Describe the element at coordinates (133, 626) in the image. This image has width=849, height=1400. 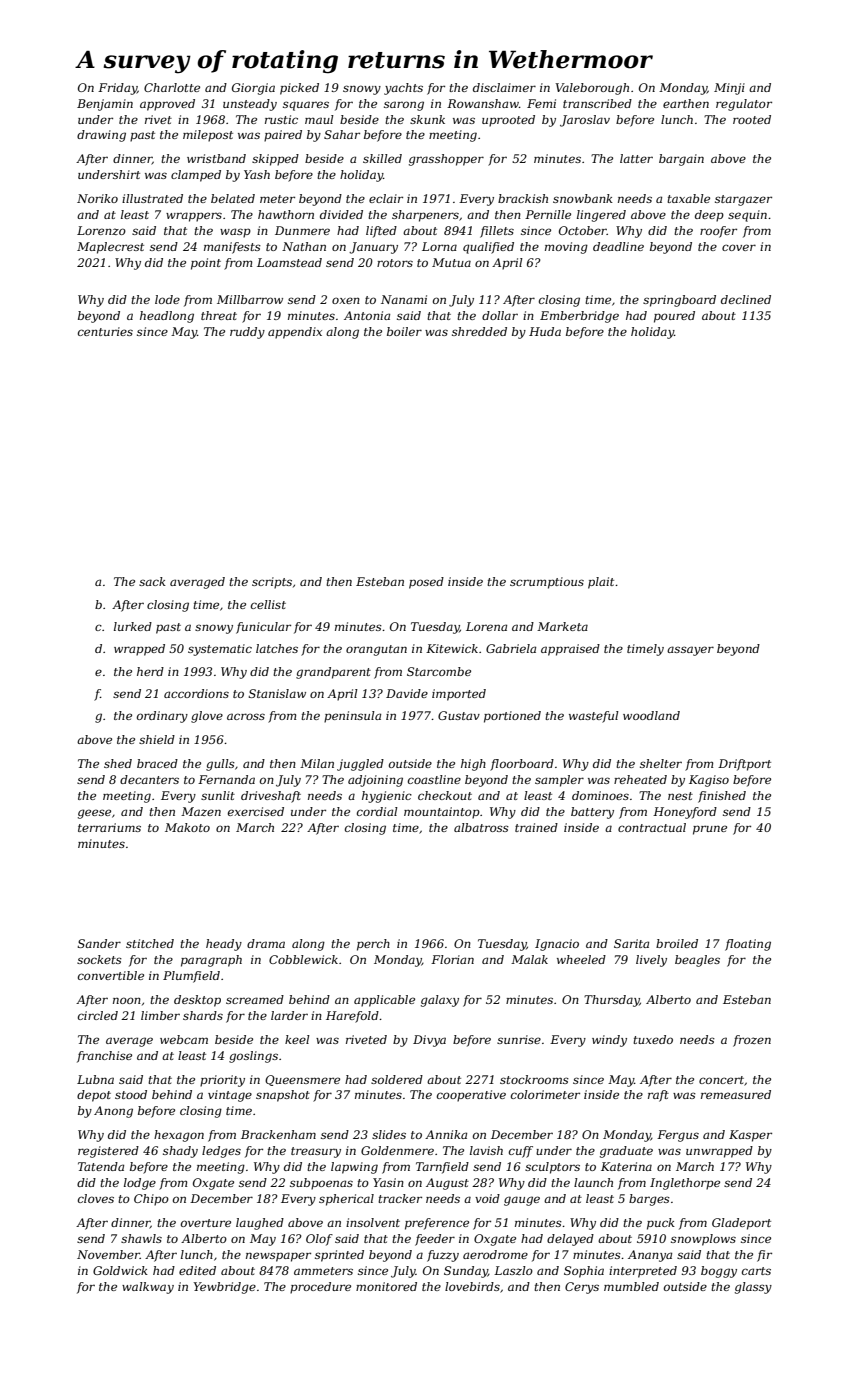
I see `lurked` at that location.
